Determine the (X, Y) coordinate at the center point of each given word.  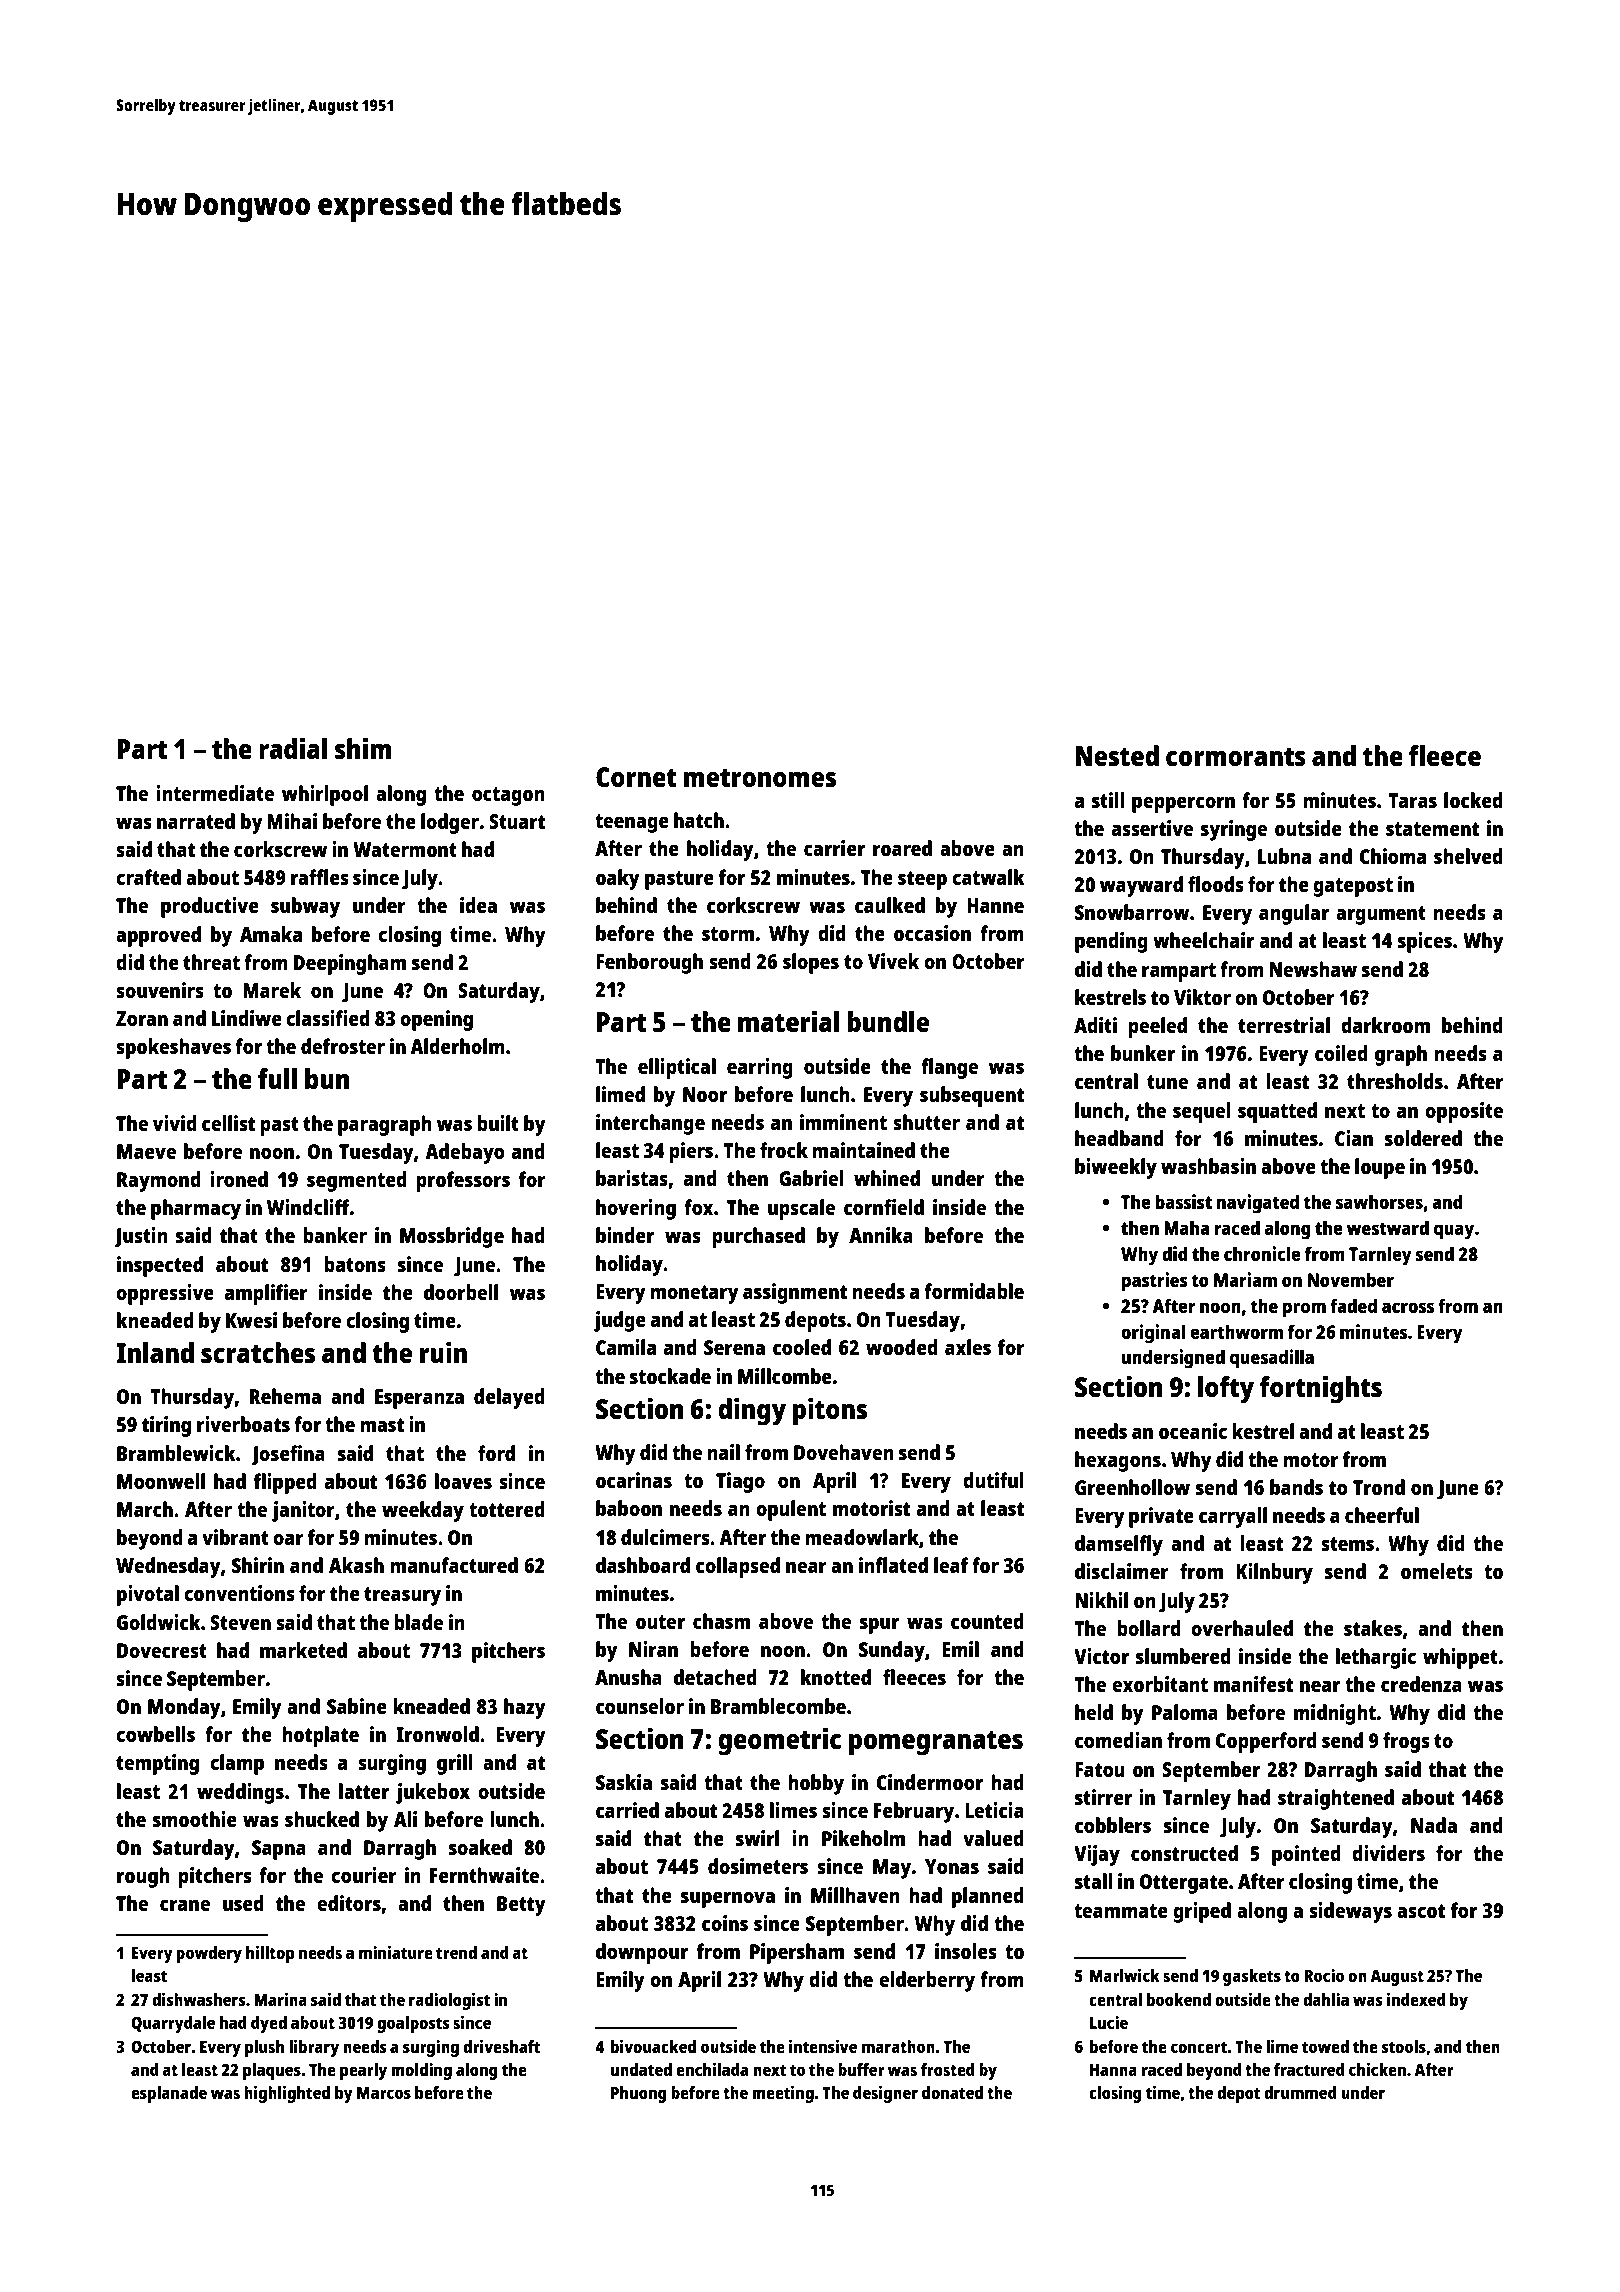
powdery (209, 1954)
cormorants (1236, 757)
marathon (898, 2046)
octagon (508, 796)
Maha (1186, 1227)
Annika (881, 1235)
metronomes (759, 778)
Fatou (1100, 1769)
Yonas (952, 1866)
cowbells (155, 1734)
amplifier (266, 1294)
